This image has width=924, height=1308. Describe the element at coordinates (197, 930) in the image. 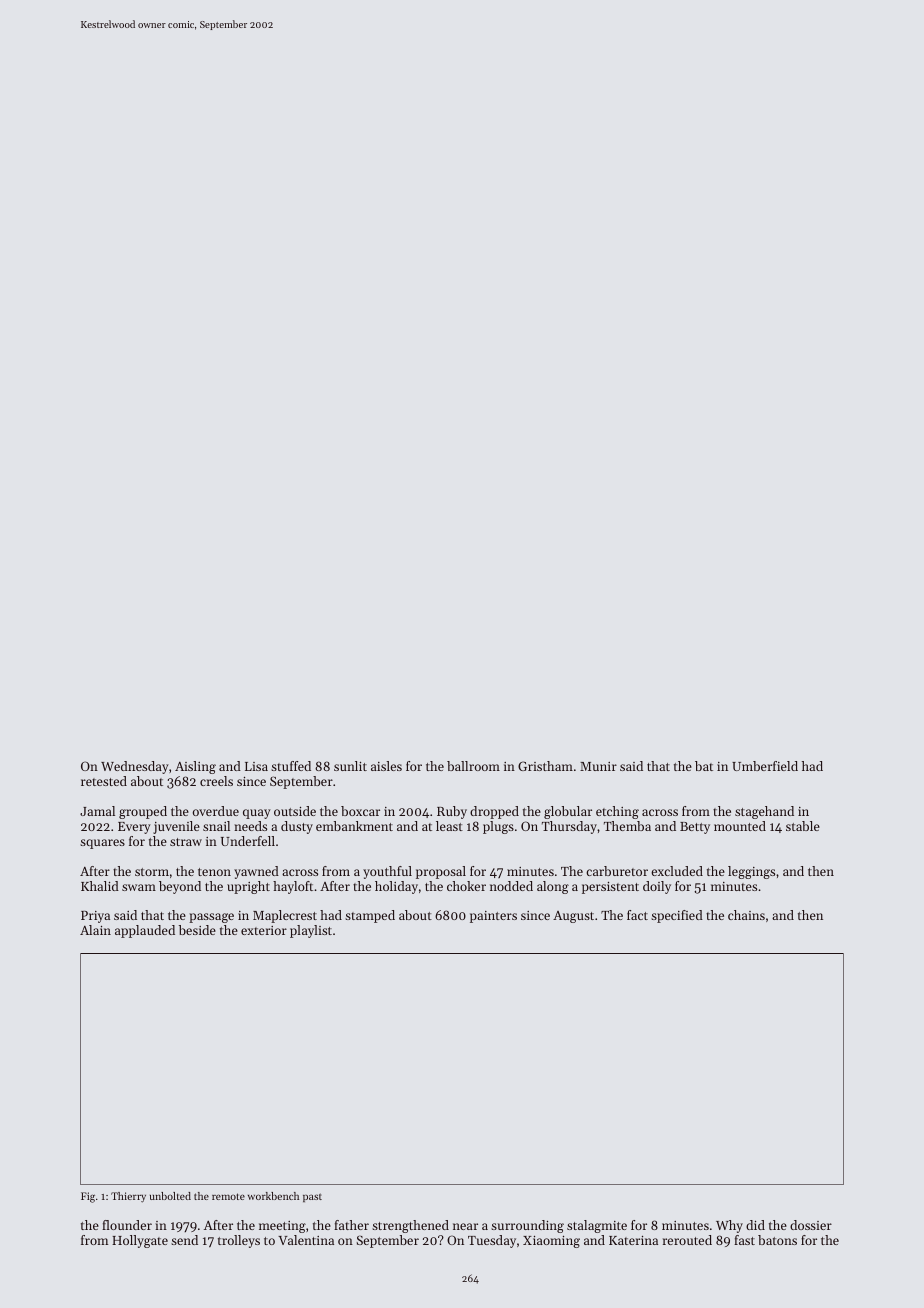

I see `beside` at that location.
